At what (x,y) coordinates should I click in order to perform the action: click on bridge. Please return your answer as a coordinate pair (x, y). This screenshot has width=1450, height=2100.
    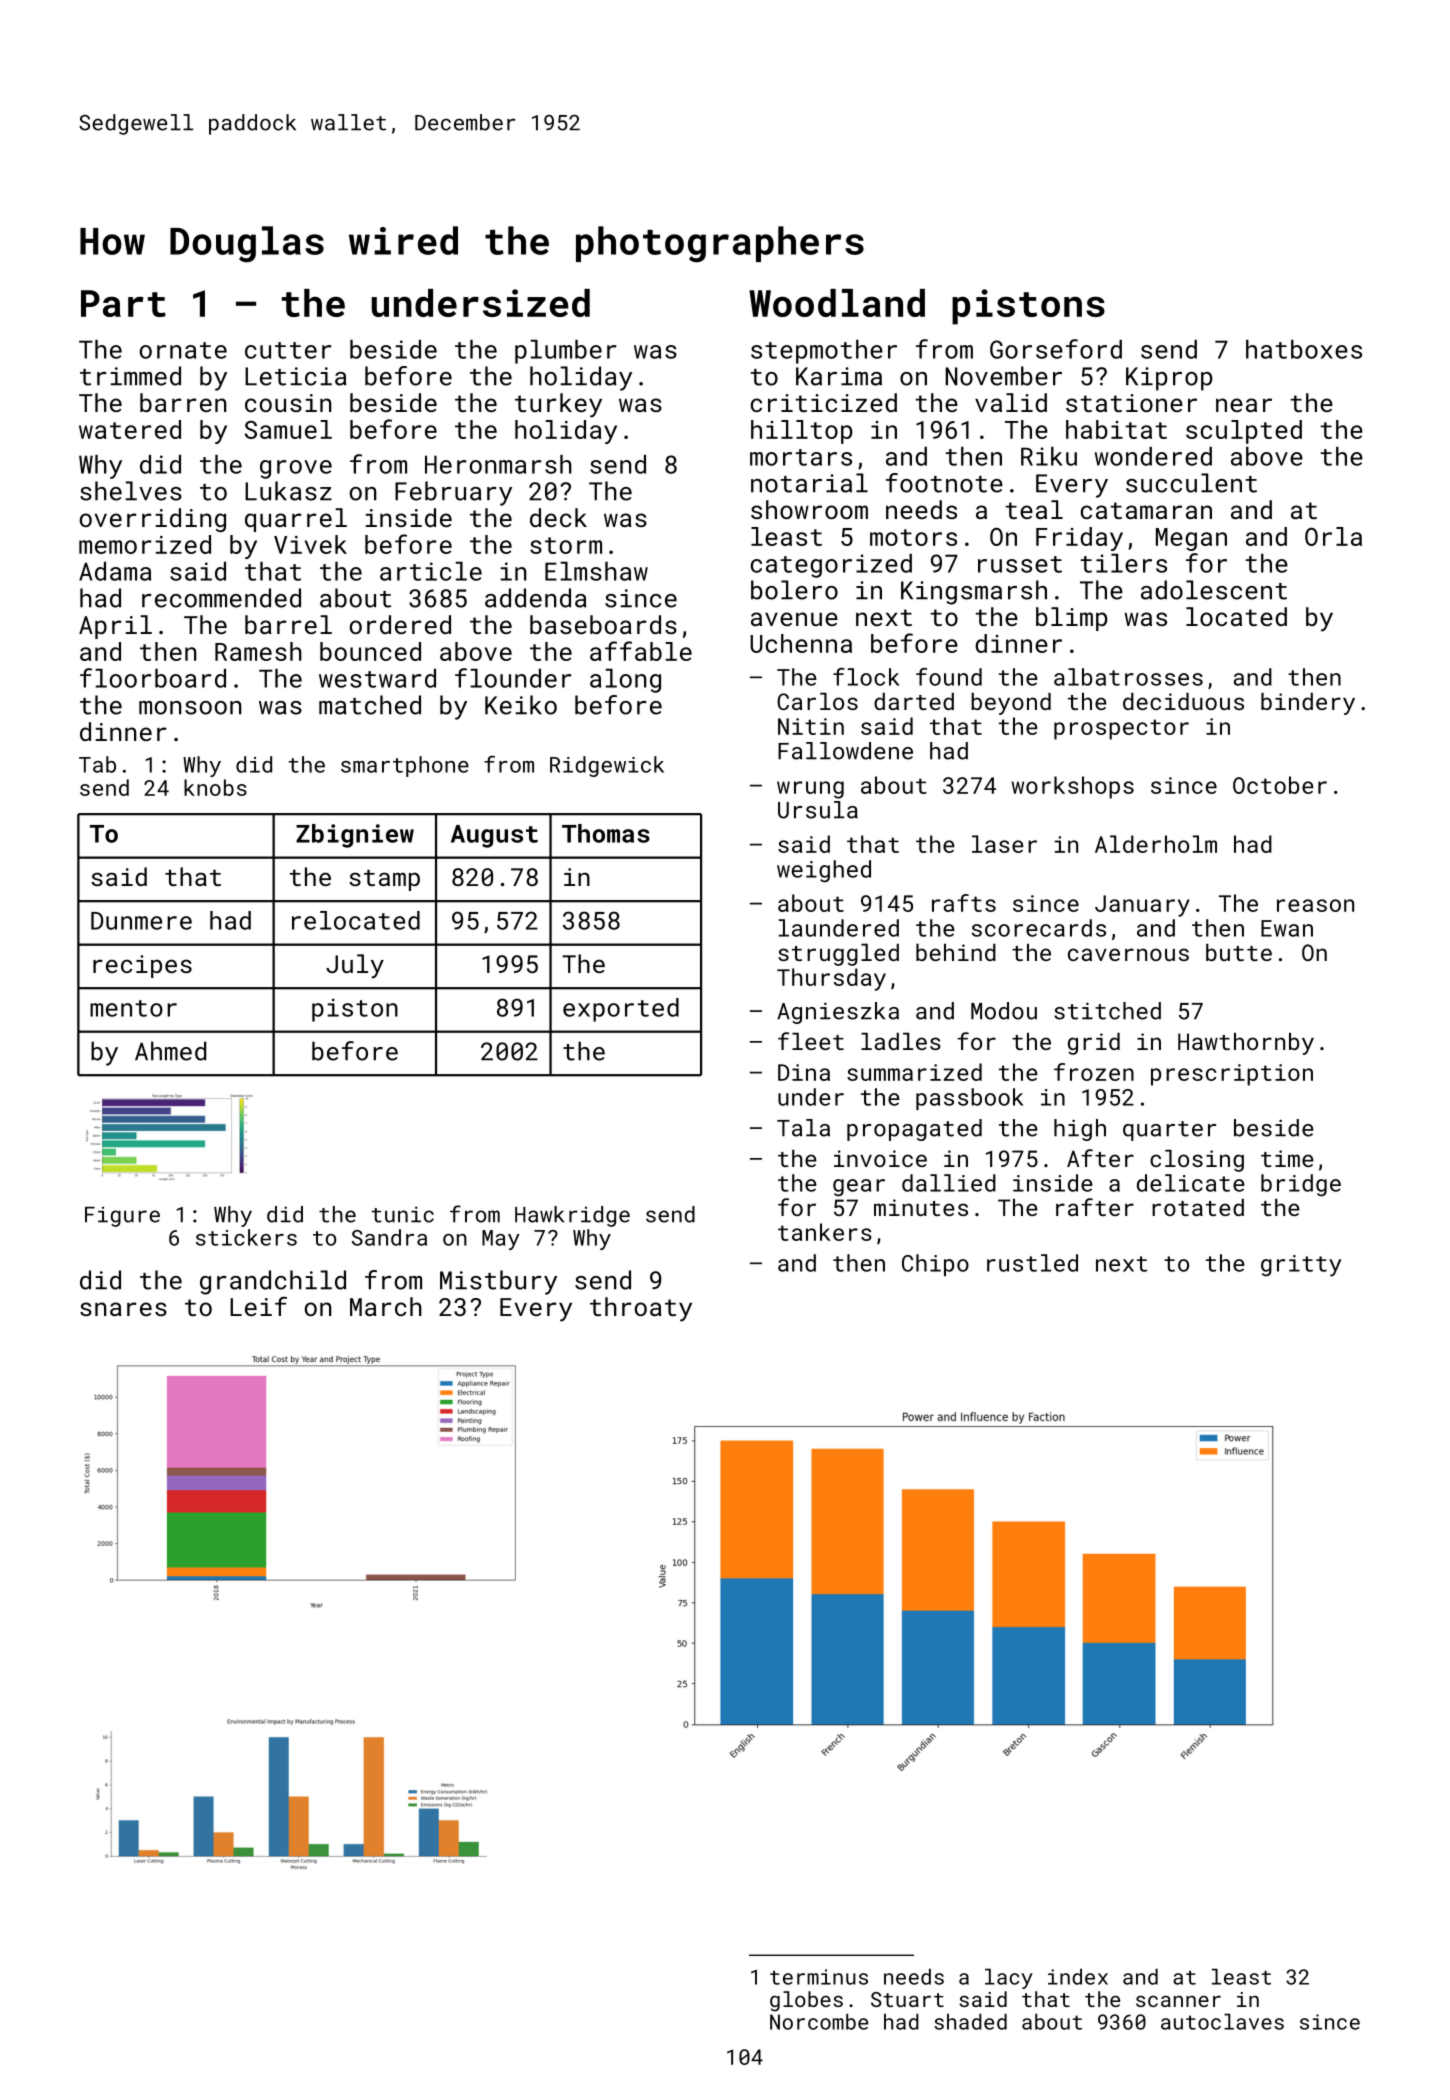
    Looking at the image, I should click on (1301, 1185).
